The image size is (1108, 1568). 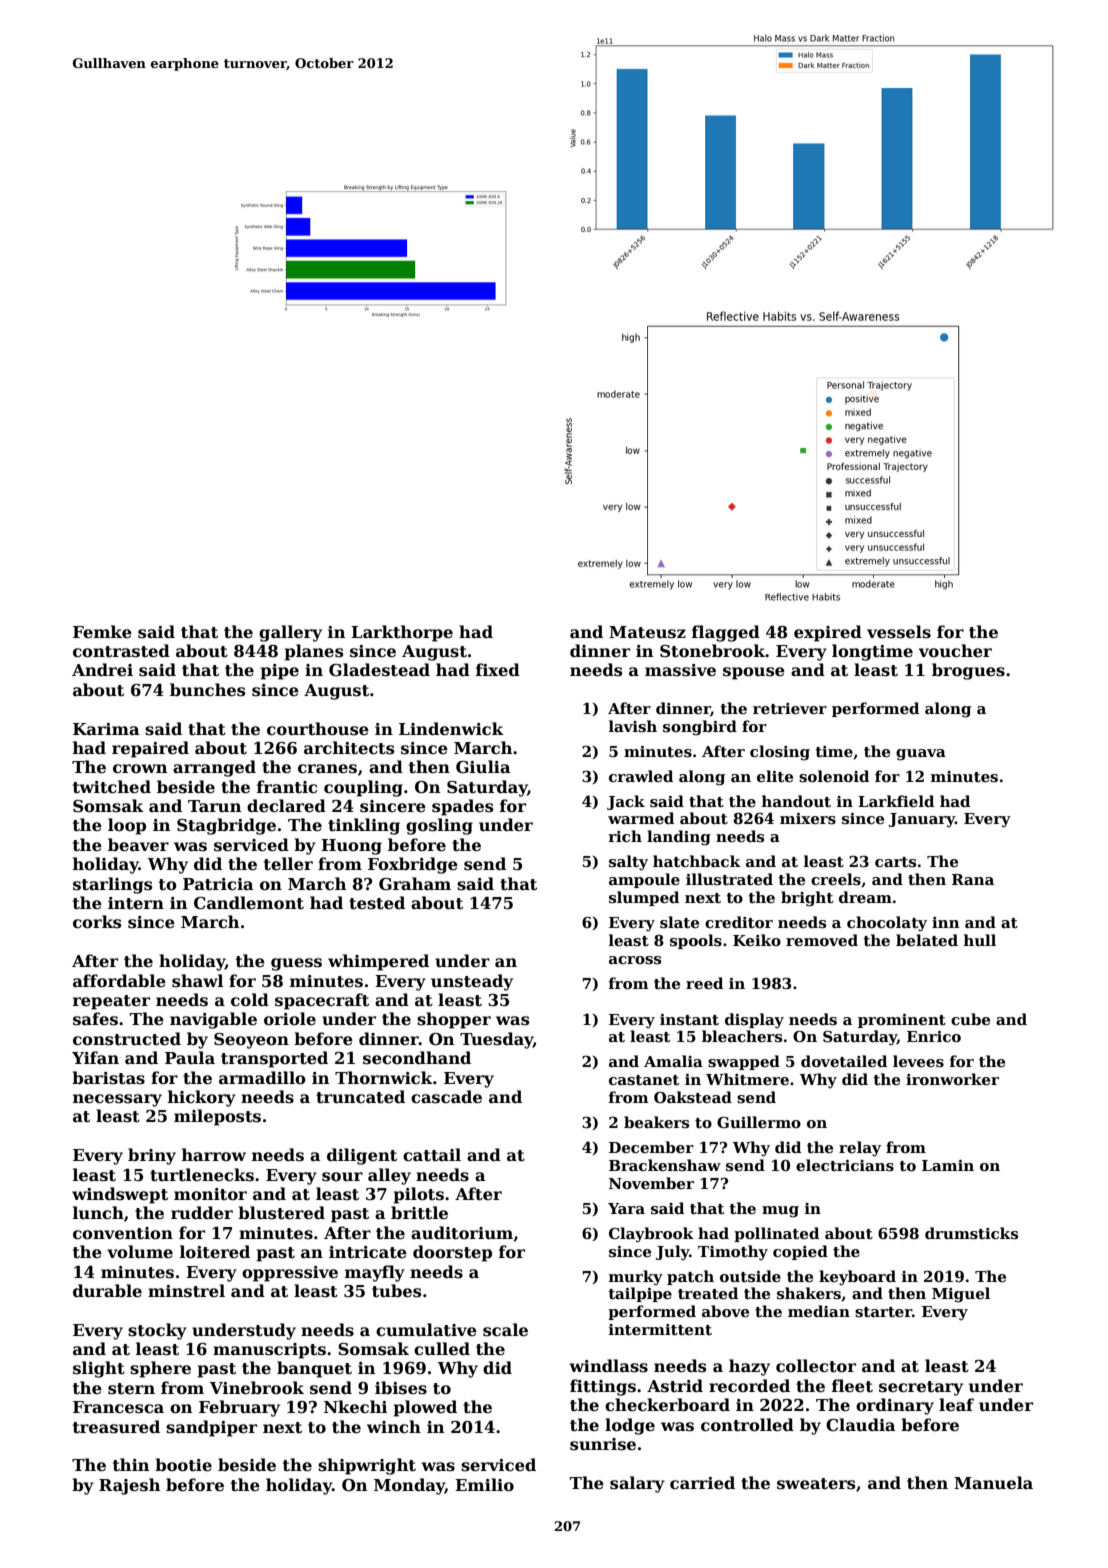 What do you see at coordinates (630, 1426) in the image?
I see `lodge` at bounding box center [630, 1426].
